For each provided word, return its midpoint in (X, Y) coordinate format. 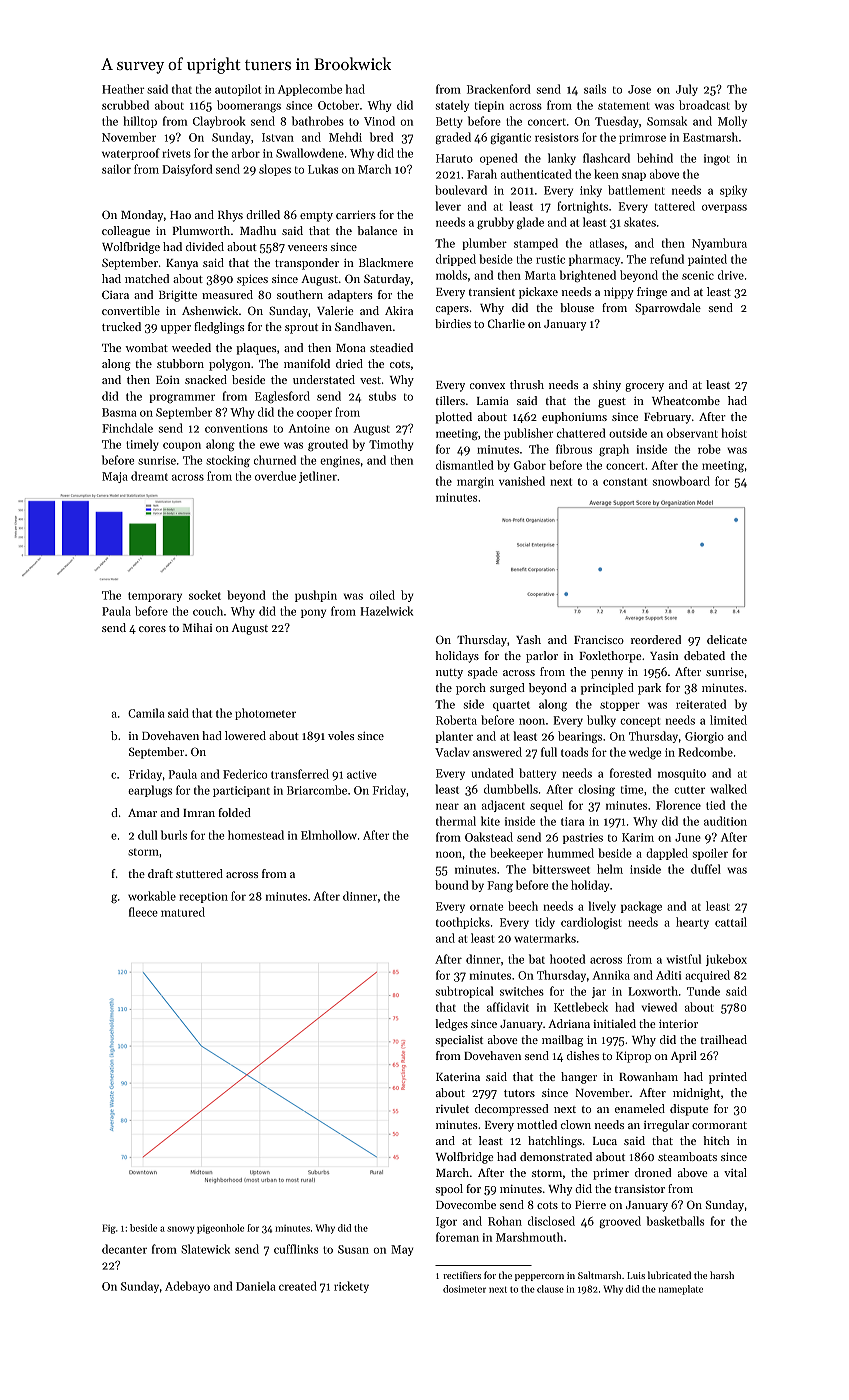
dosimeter (464, 1289)
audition (725, 821)
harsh (722, 1275)
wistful (684, 959)
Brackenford (498, 89)
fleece (143, 912)
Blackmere (386, 262)
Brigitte (178, 296)
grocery (644, 387)
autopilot (238, 90)
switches (522, 991)
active (362, 774)
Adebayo (187, 1287)
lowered (245, 735)
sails (595, 89)
